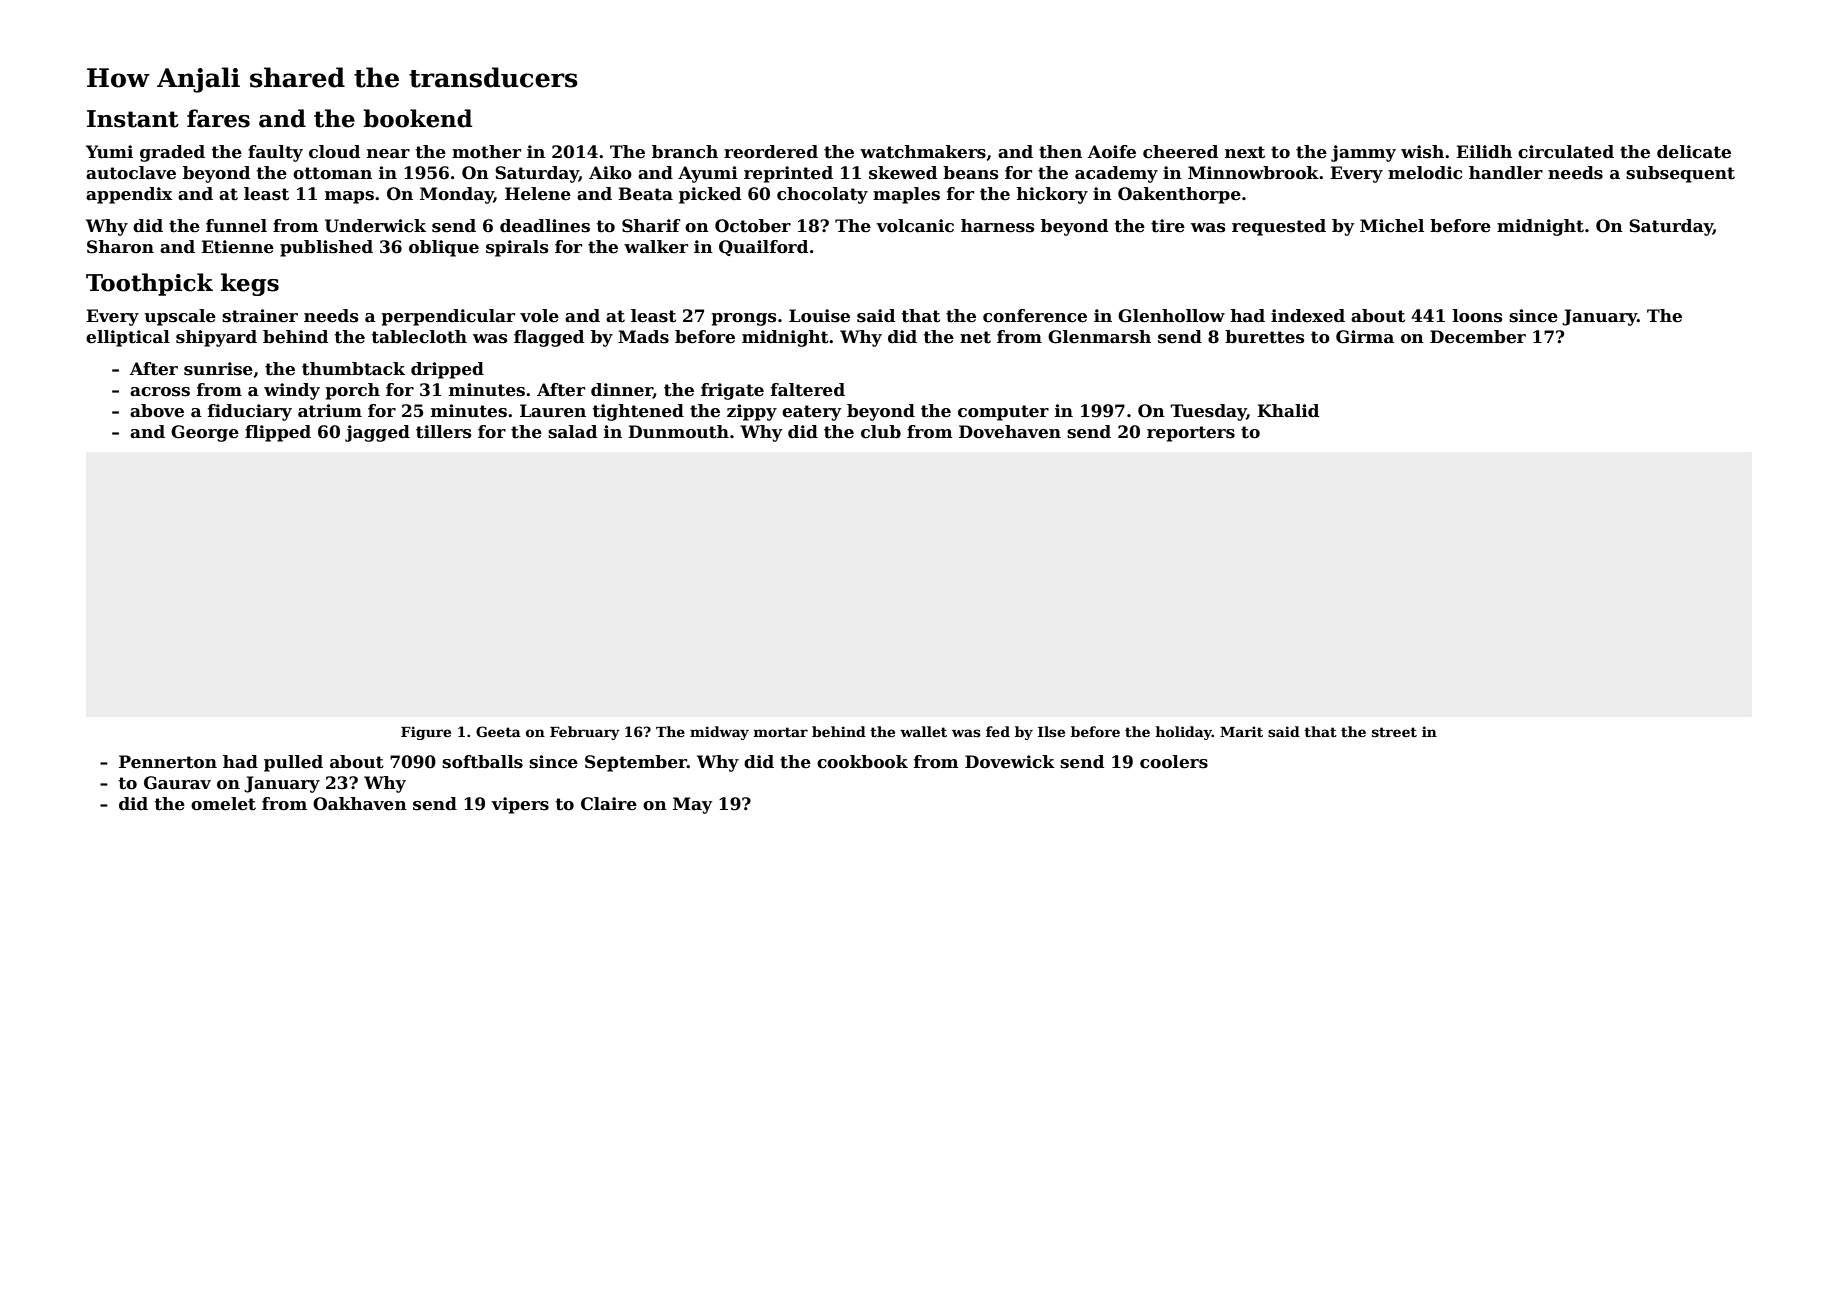 The width and height of the screenshot is (1838, 1300). Describe the element at coordinates (293, 763) in the screenshot. I see `pulled` at that location.
